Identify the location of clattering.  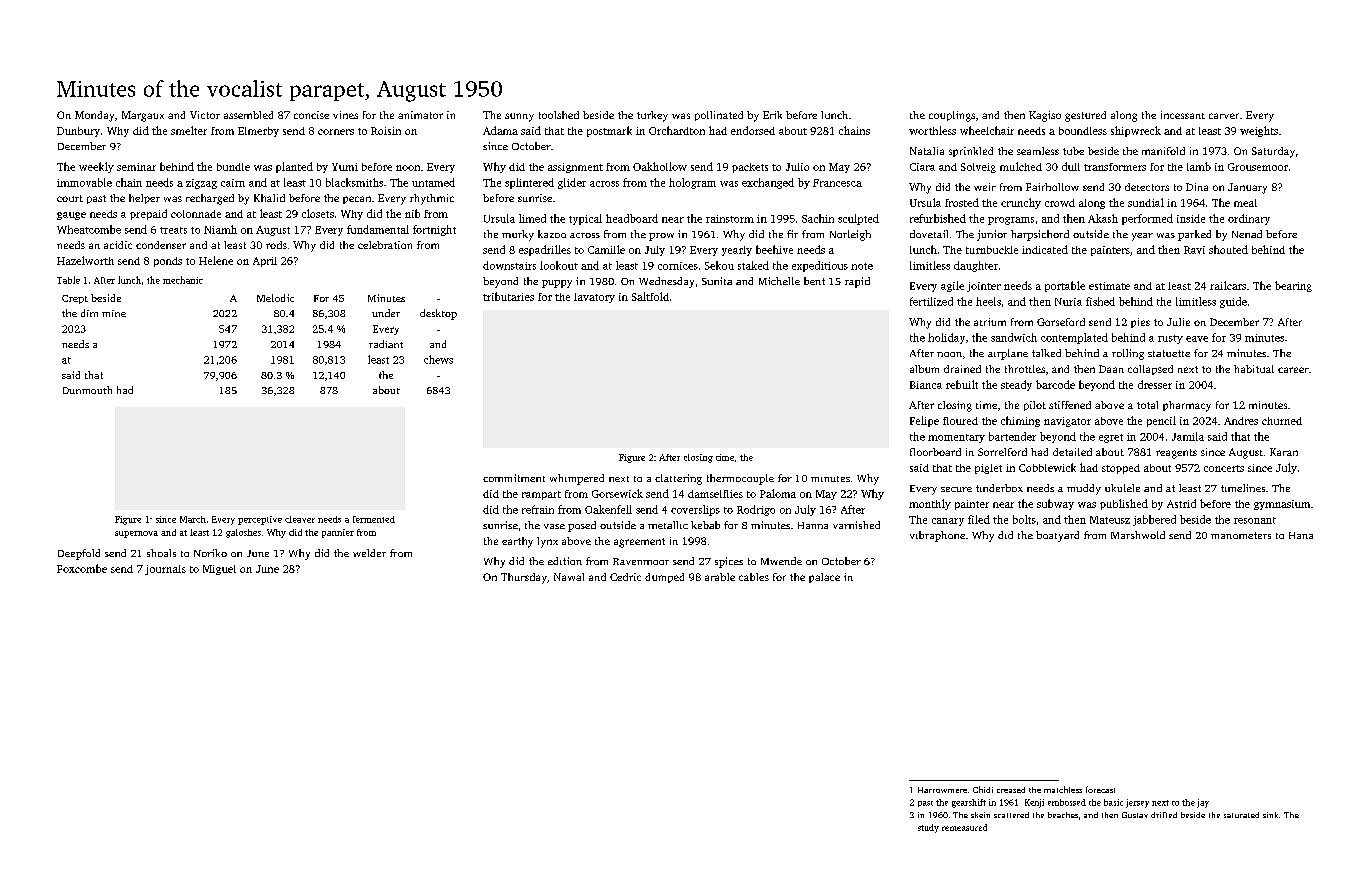
(678, 479).
